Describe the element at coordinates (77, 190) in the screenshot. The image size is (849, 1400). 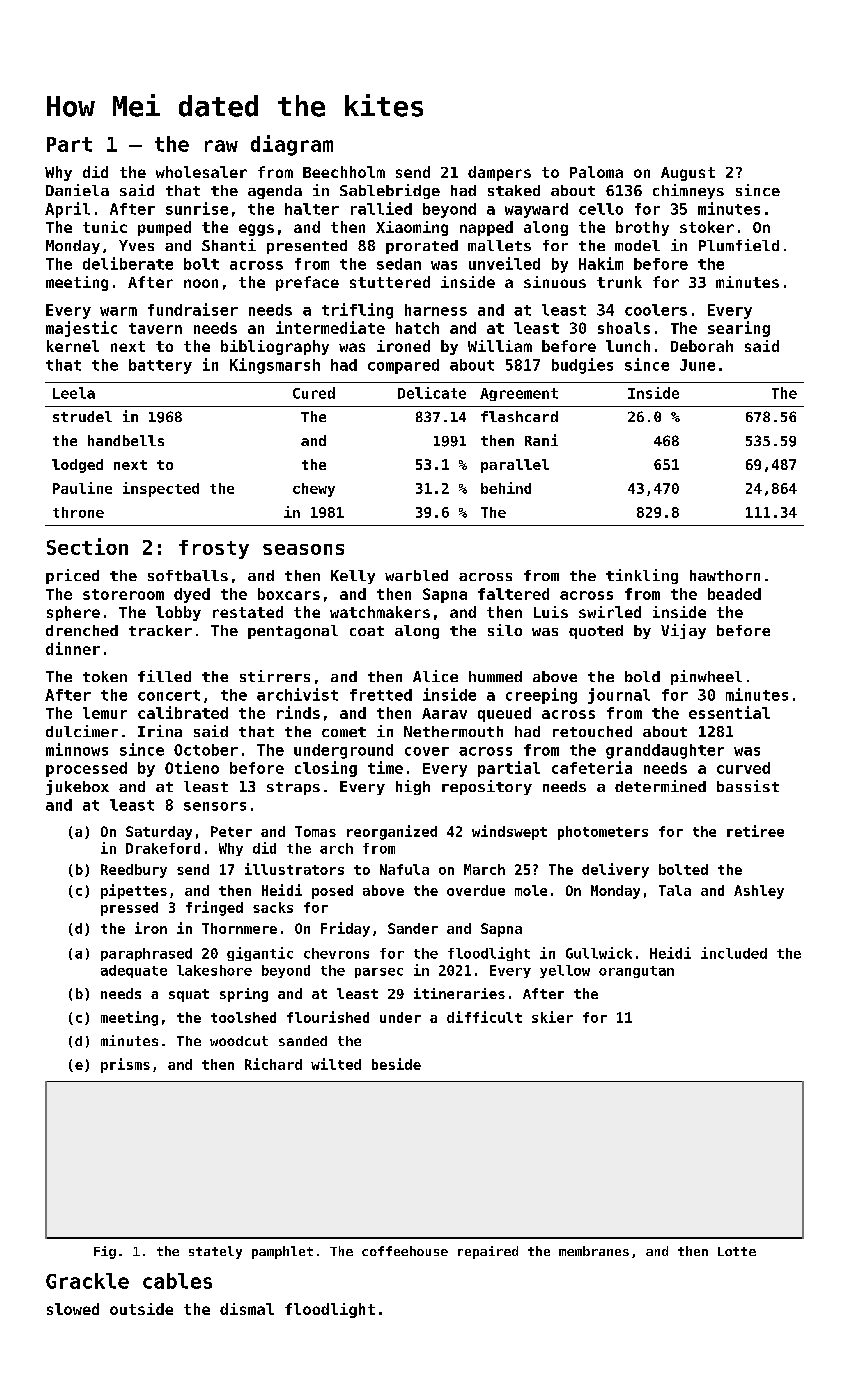
I see `Daniela` at that location.
